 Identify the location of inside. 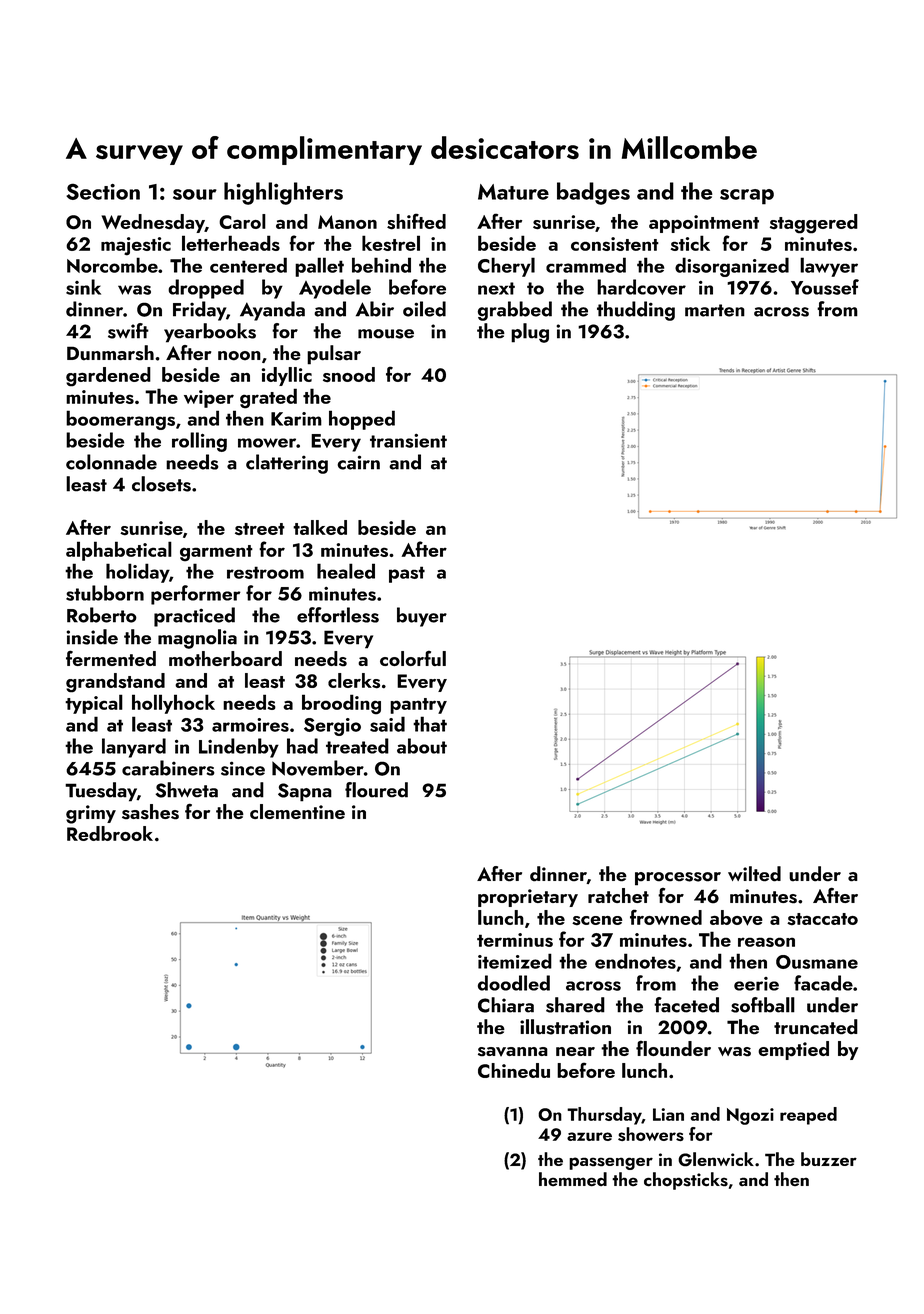
(92, 637).
